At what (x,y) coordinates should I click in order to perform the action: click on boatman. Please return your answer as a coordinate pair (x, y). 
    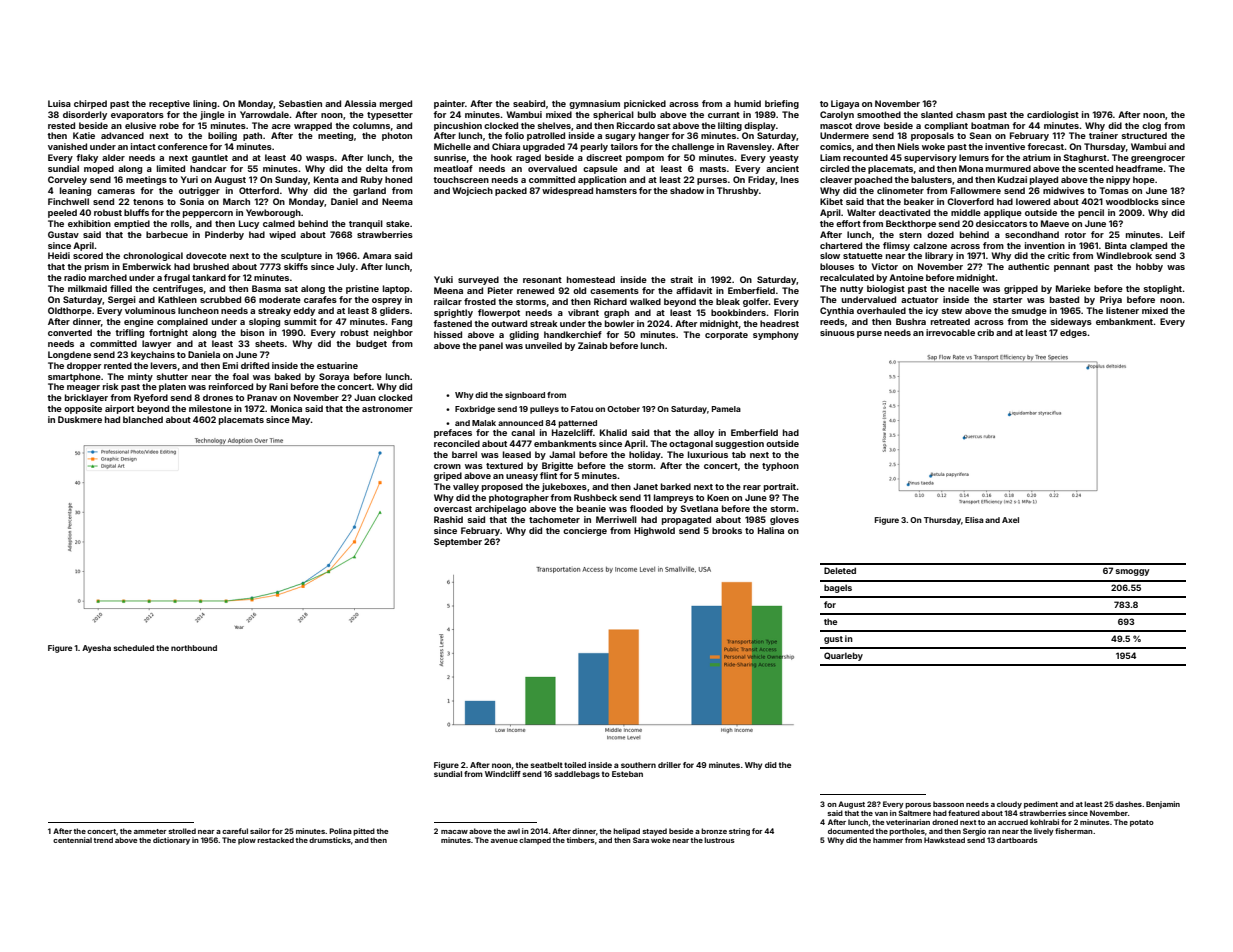
    Looking at the image, I should click on (990, 125).
